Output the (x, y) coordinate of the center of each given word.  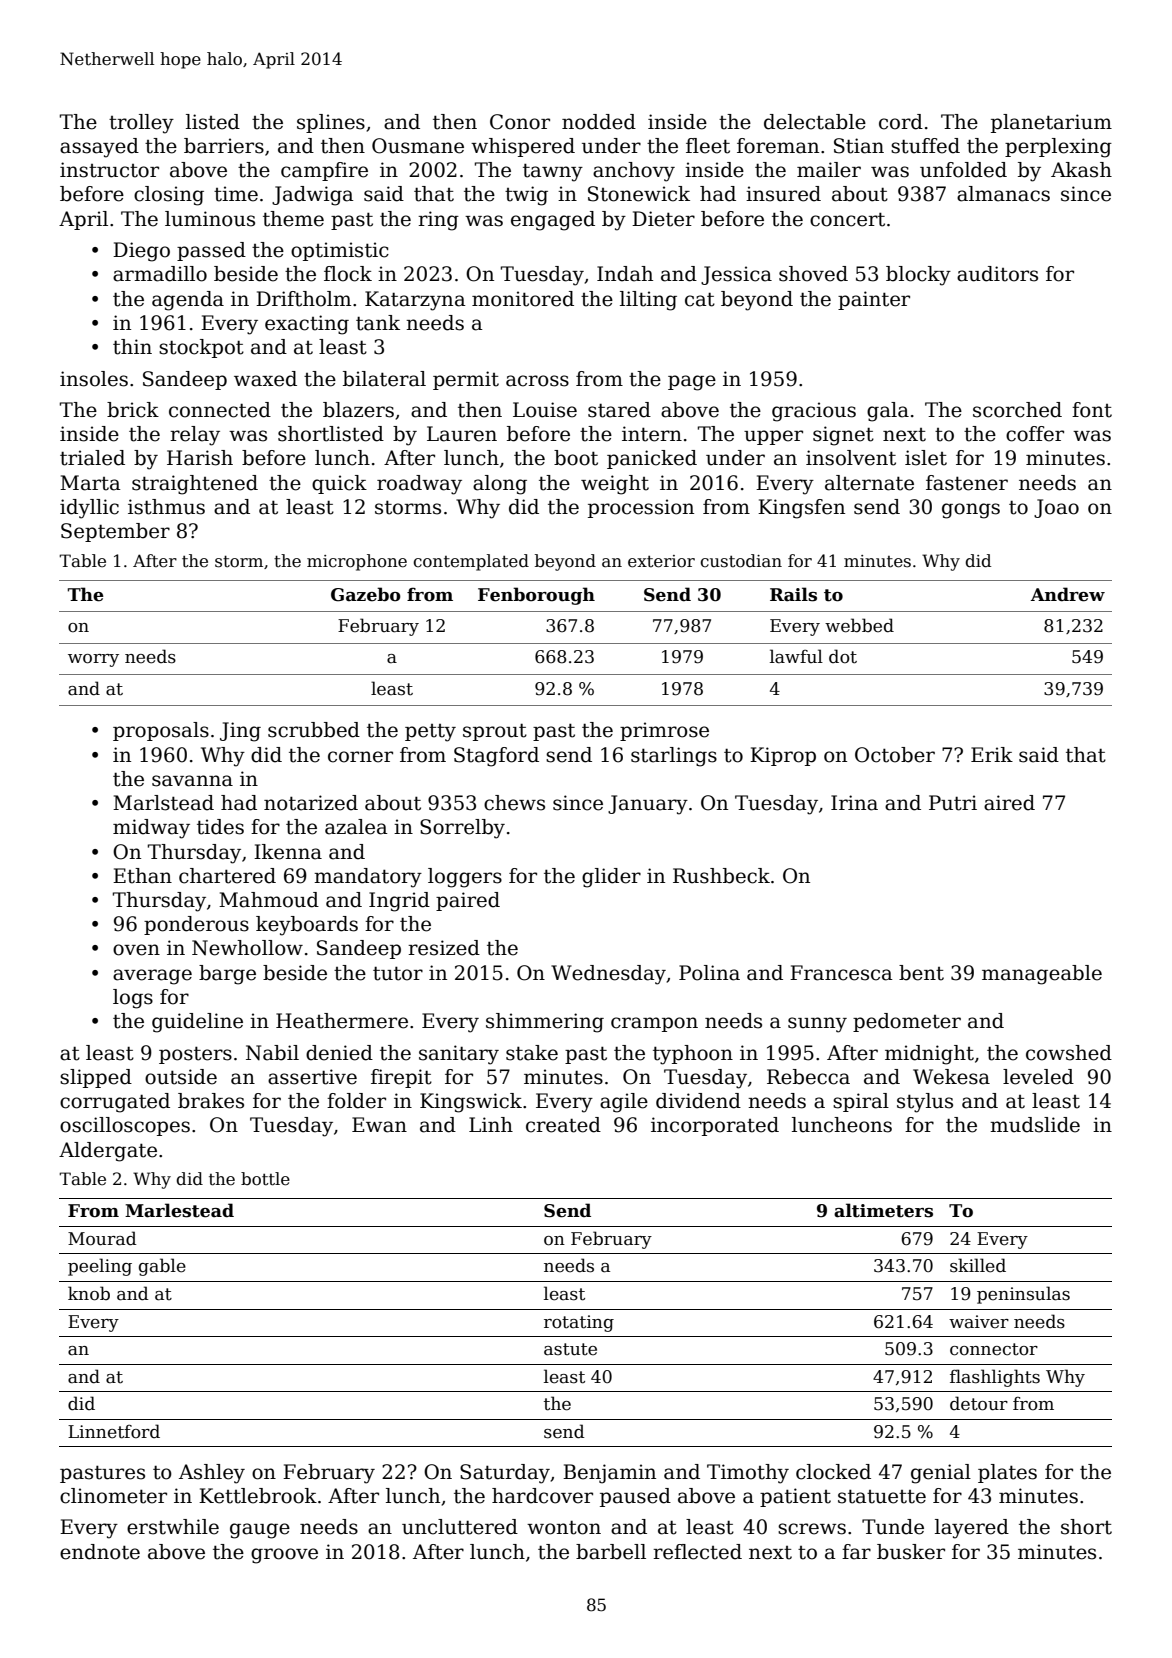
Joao (1056, 508)
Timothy (748, 1474)
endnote (100, 1552)
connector (994, 1349)
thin (132, 347)
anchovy (634, 172)
